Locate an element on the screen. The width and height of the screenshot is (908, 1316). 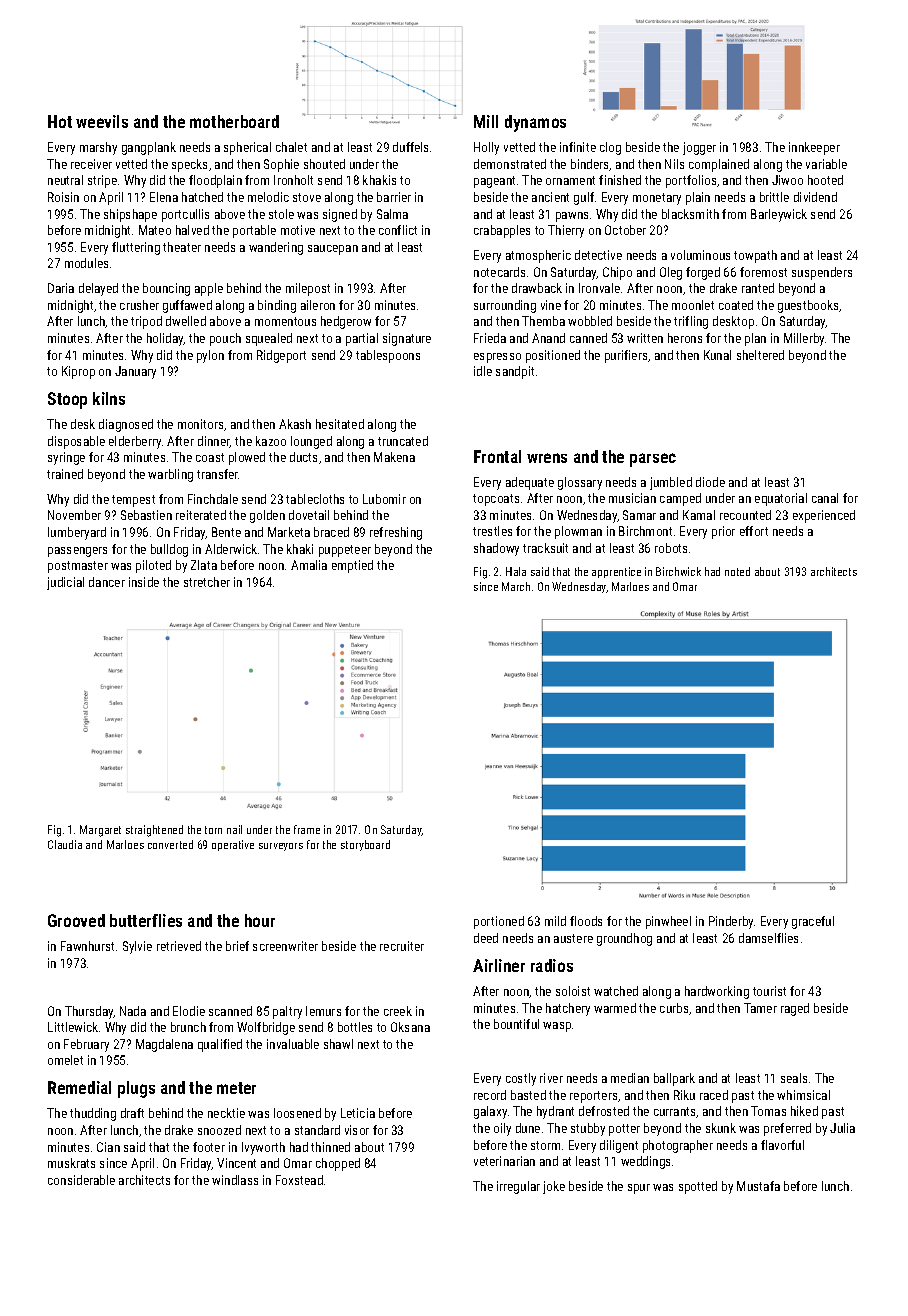
Hala is located at coordinates (516, 571).
